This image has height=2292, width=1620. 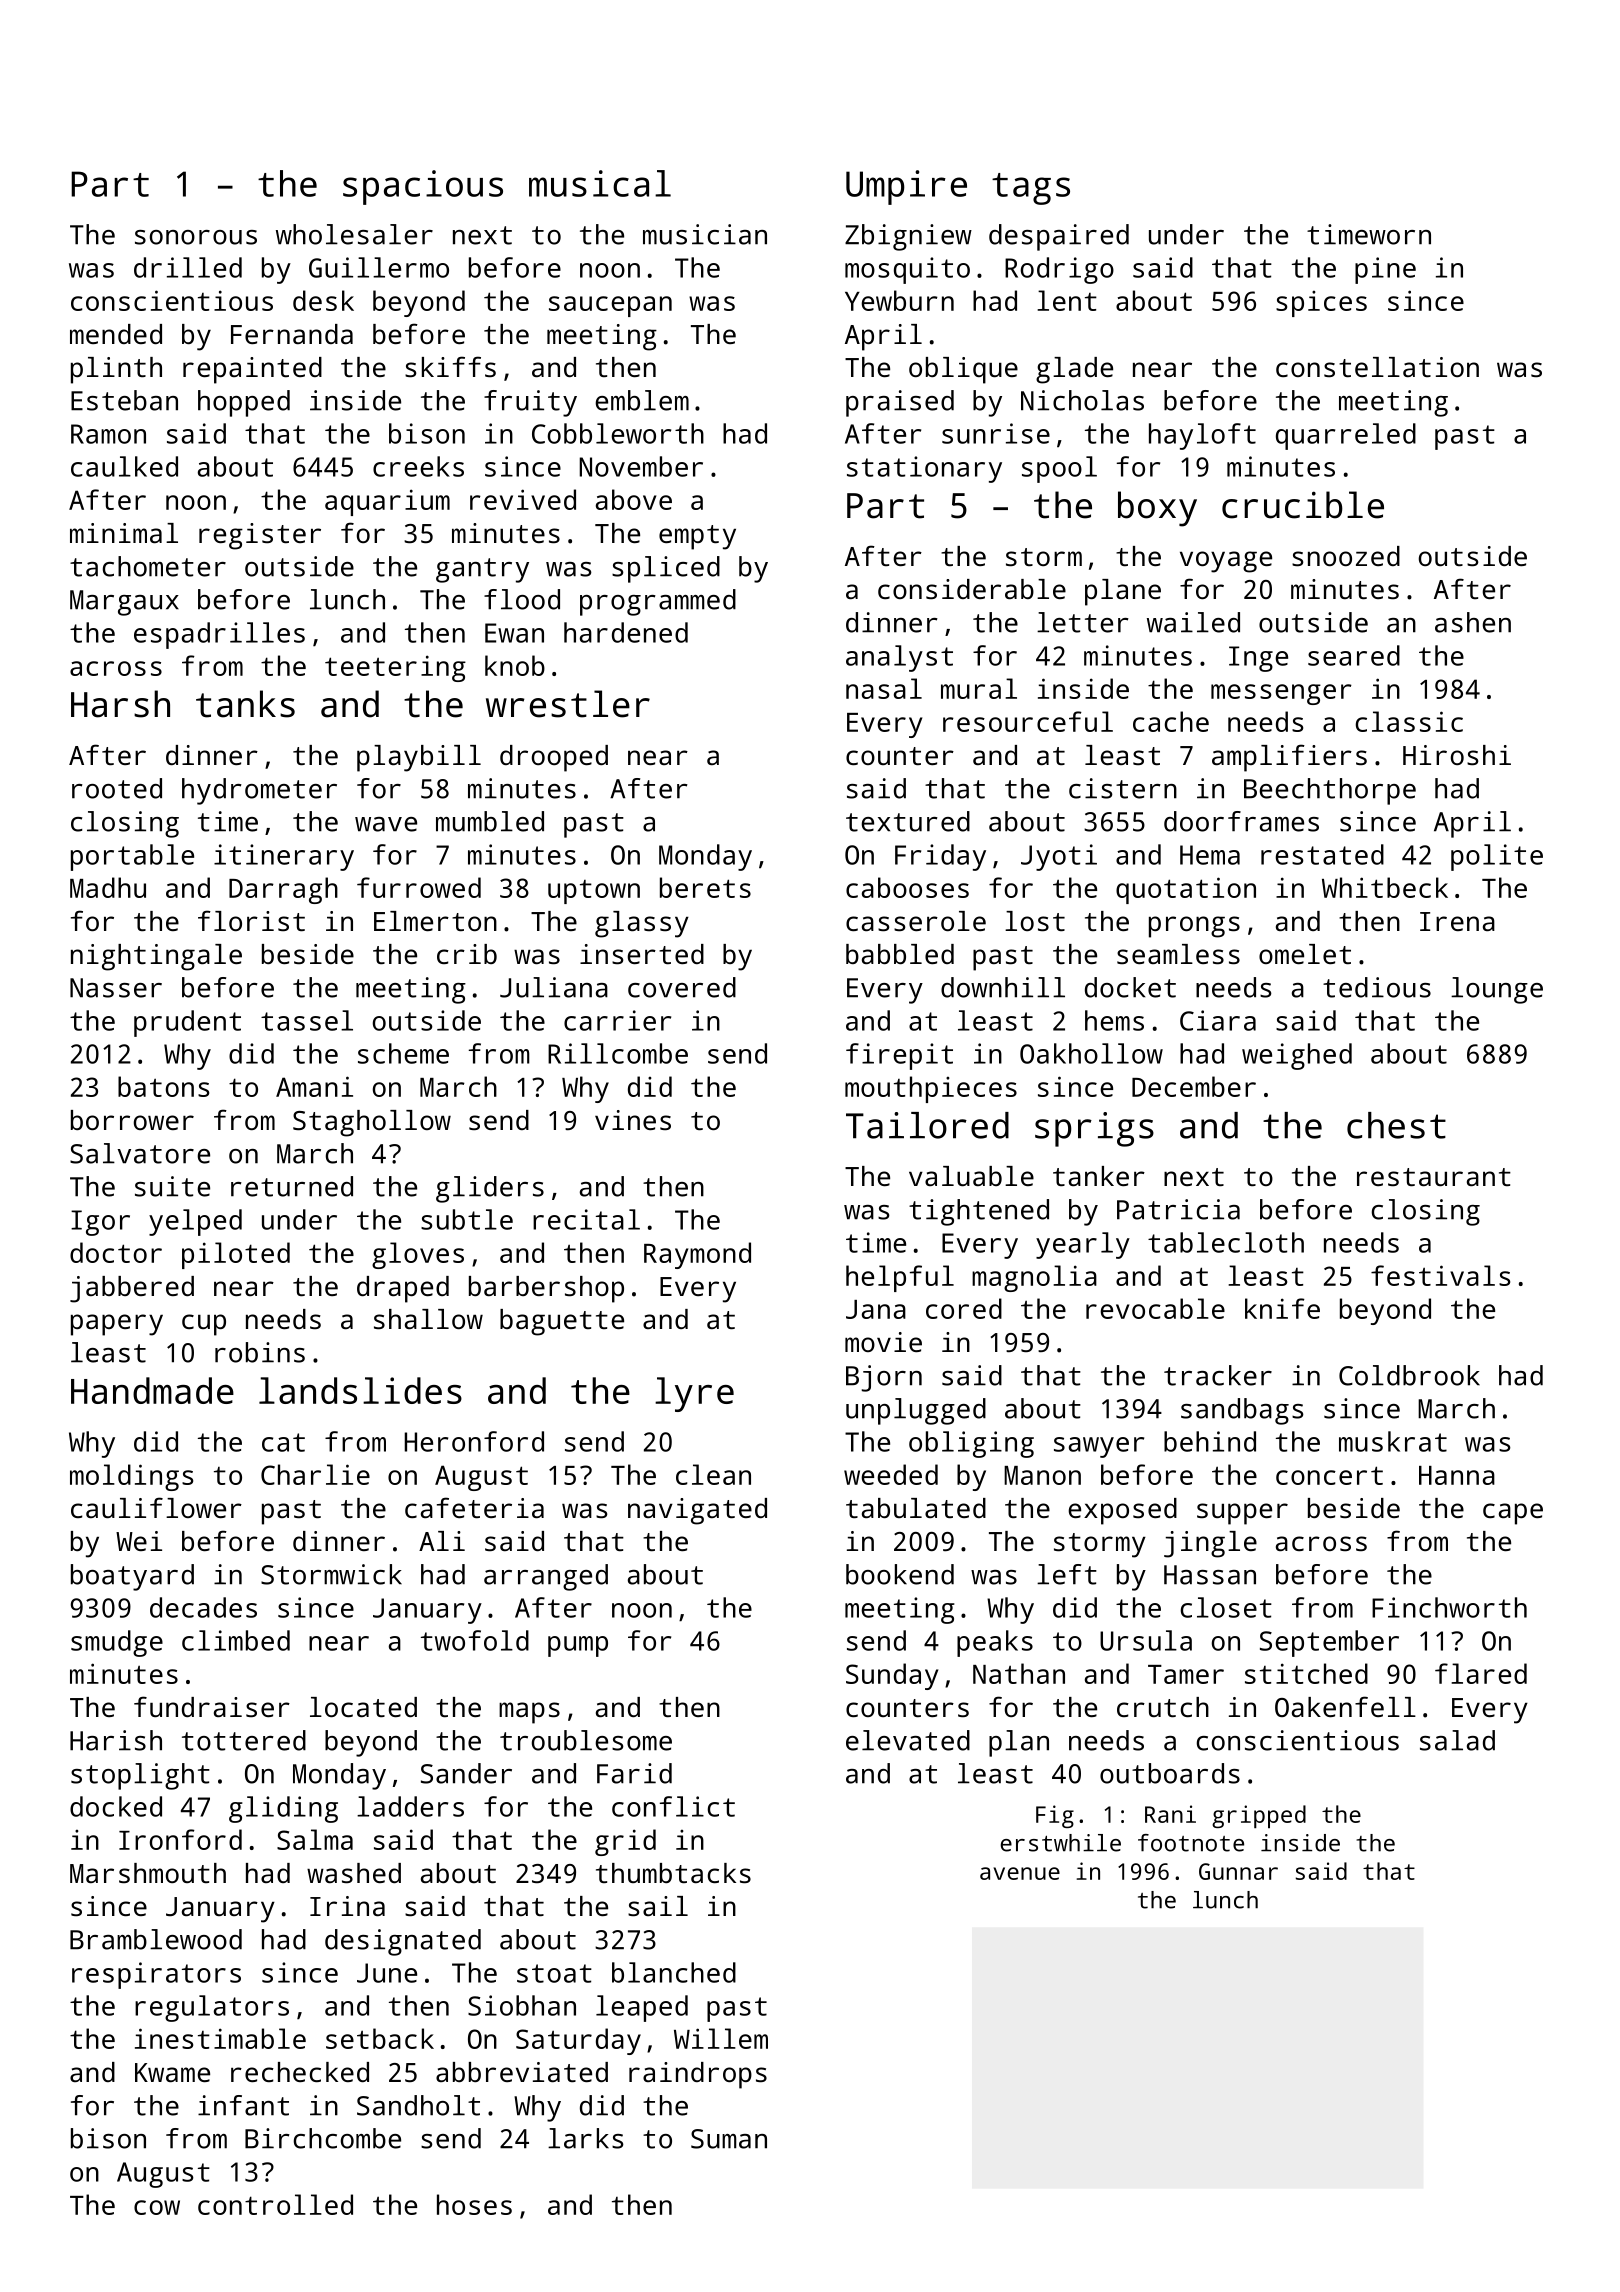 I want to click on June, so click(x=387, y=1973).
